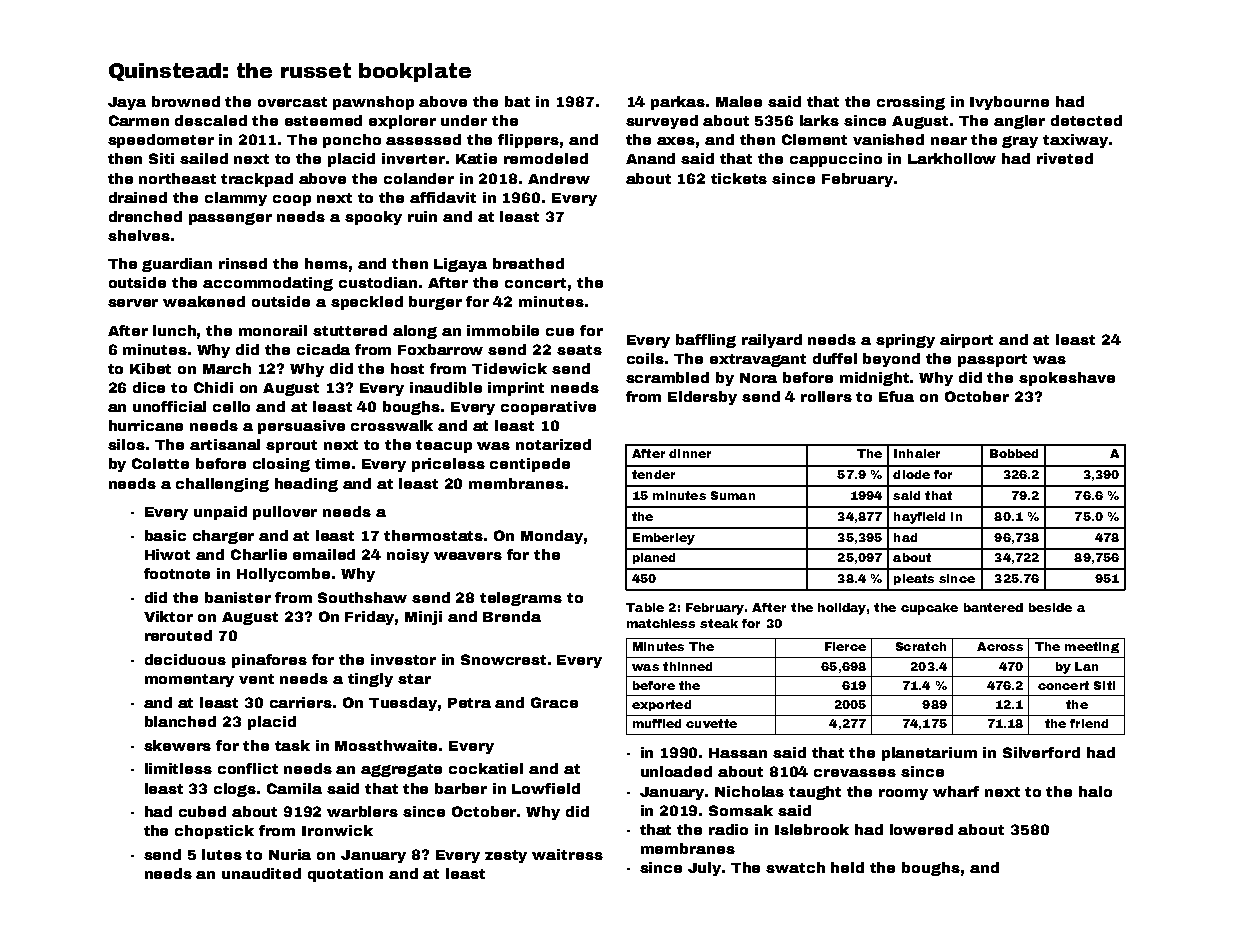  I want to click on bat, so click(517, 101).
